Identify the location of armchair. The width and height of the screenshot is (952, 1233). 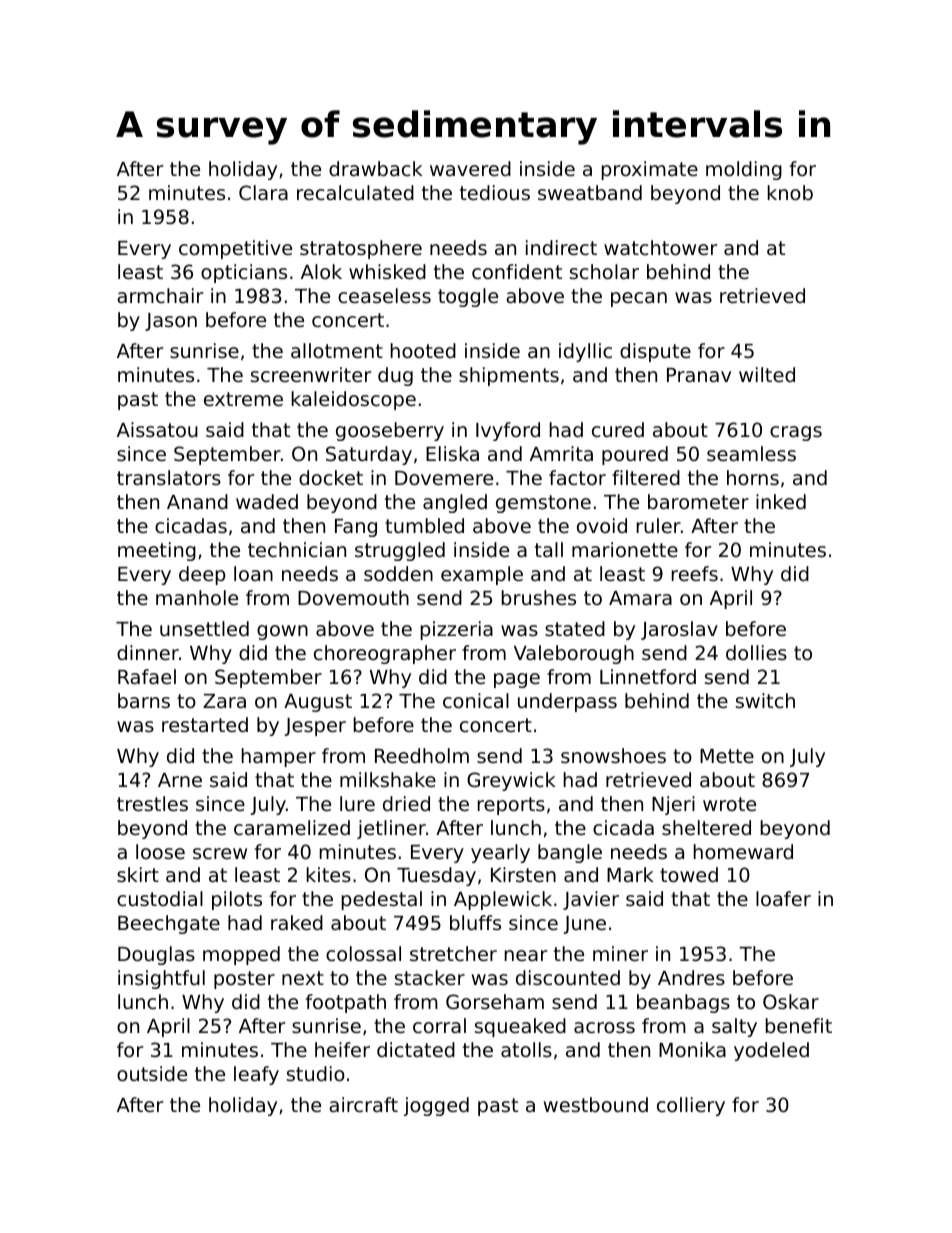
(160, 295).
